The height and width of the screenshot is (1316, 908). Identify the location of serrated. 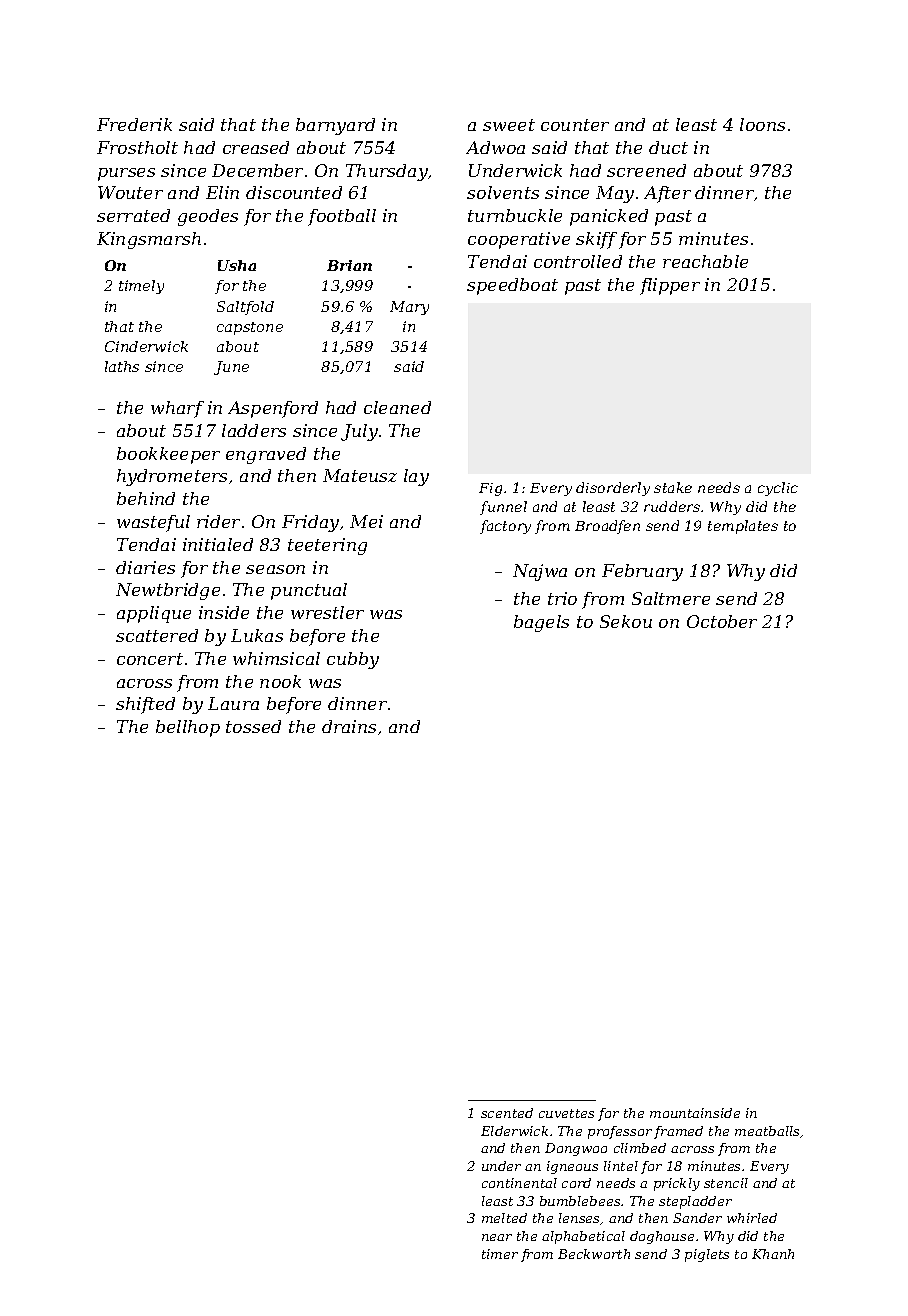
(133, 215).
